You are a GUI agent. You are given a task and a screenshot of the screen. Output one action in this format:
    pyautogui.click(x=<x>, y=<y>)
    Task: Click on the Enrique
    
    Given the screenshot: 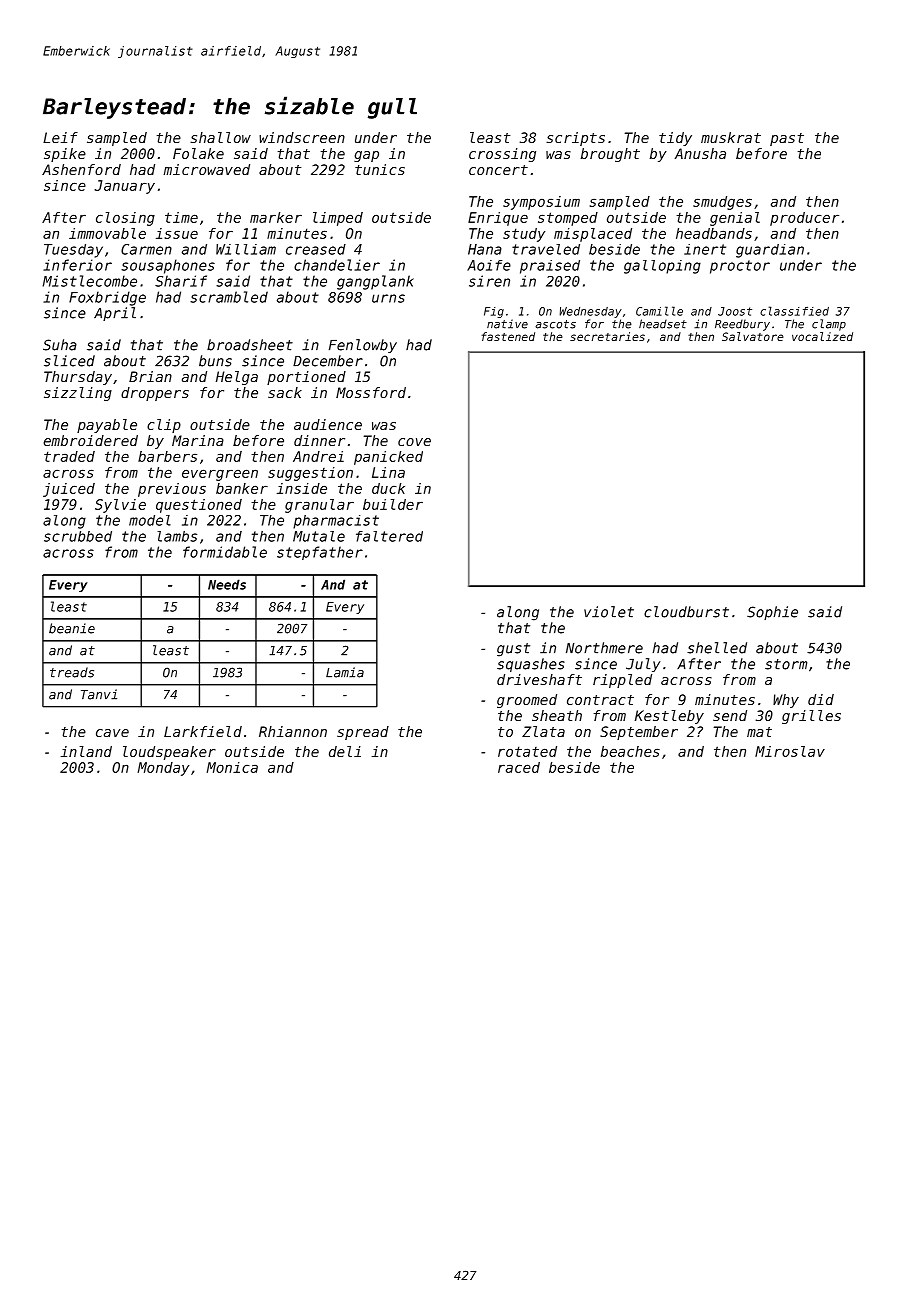 What is the action you would take?
    pyautogui.click(x=498, y=219)
